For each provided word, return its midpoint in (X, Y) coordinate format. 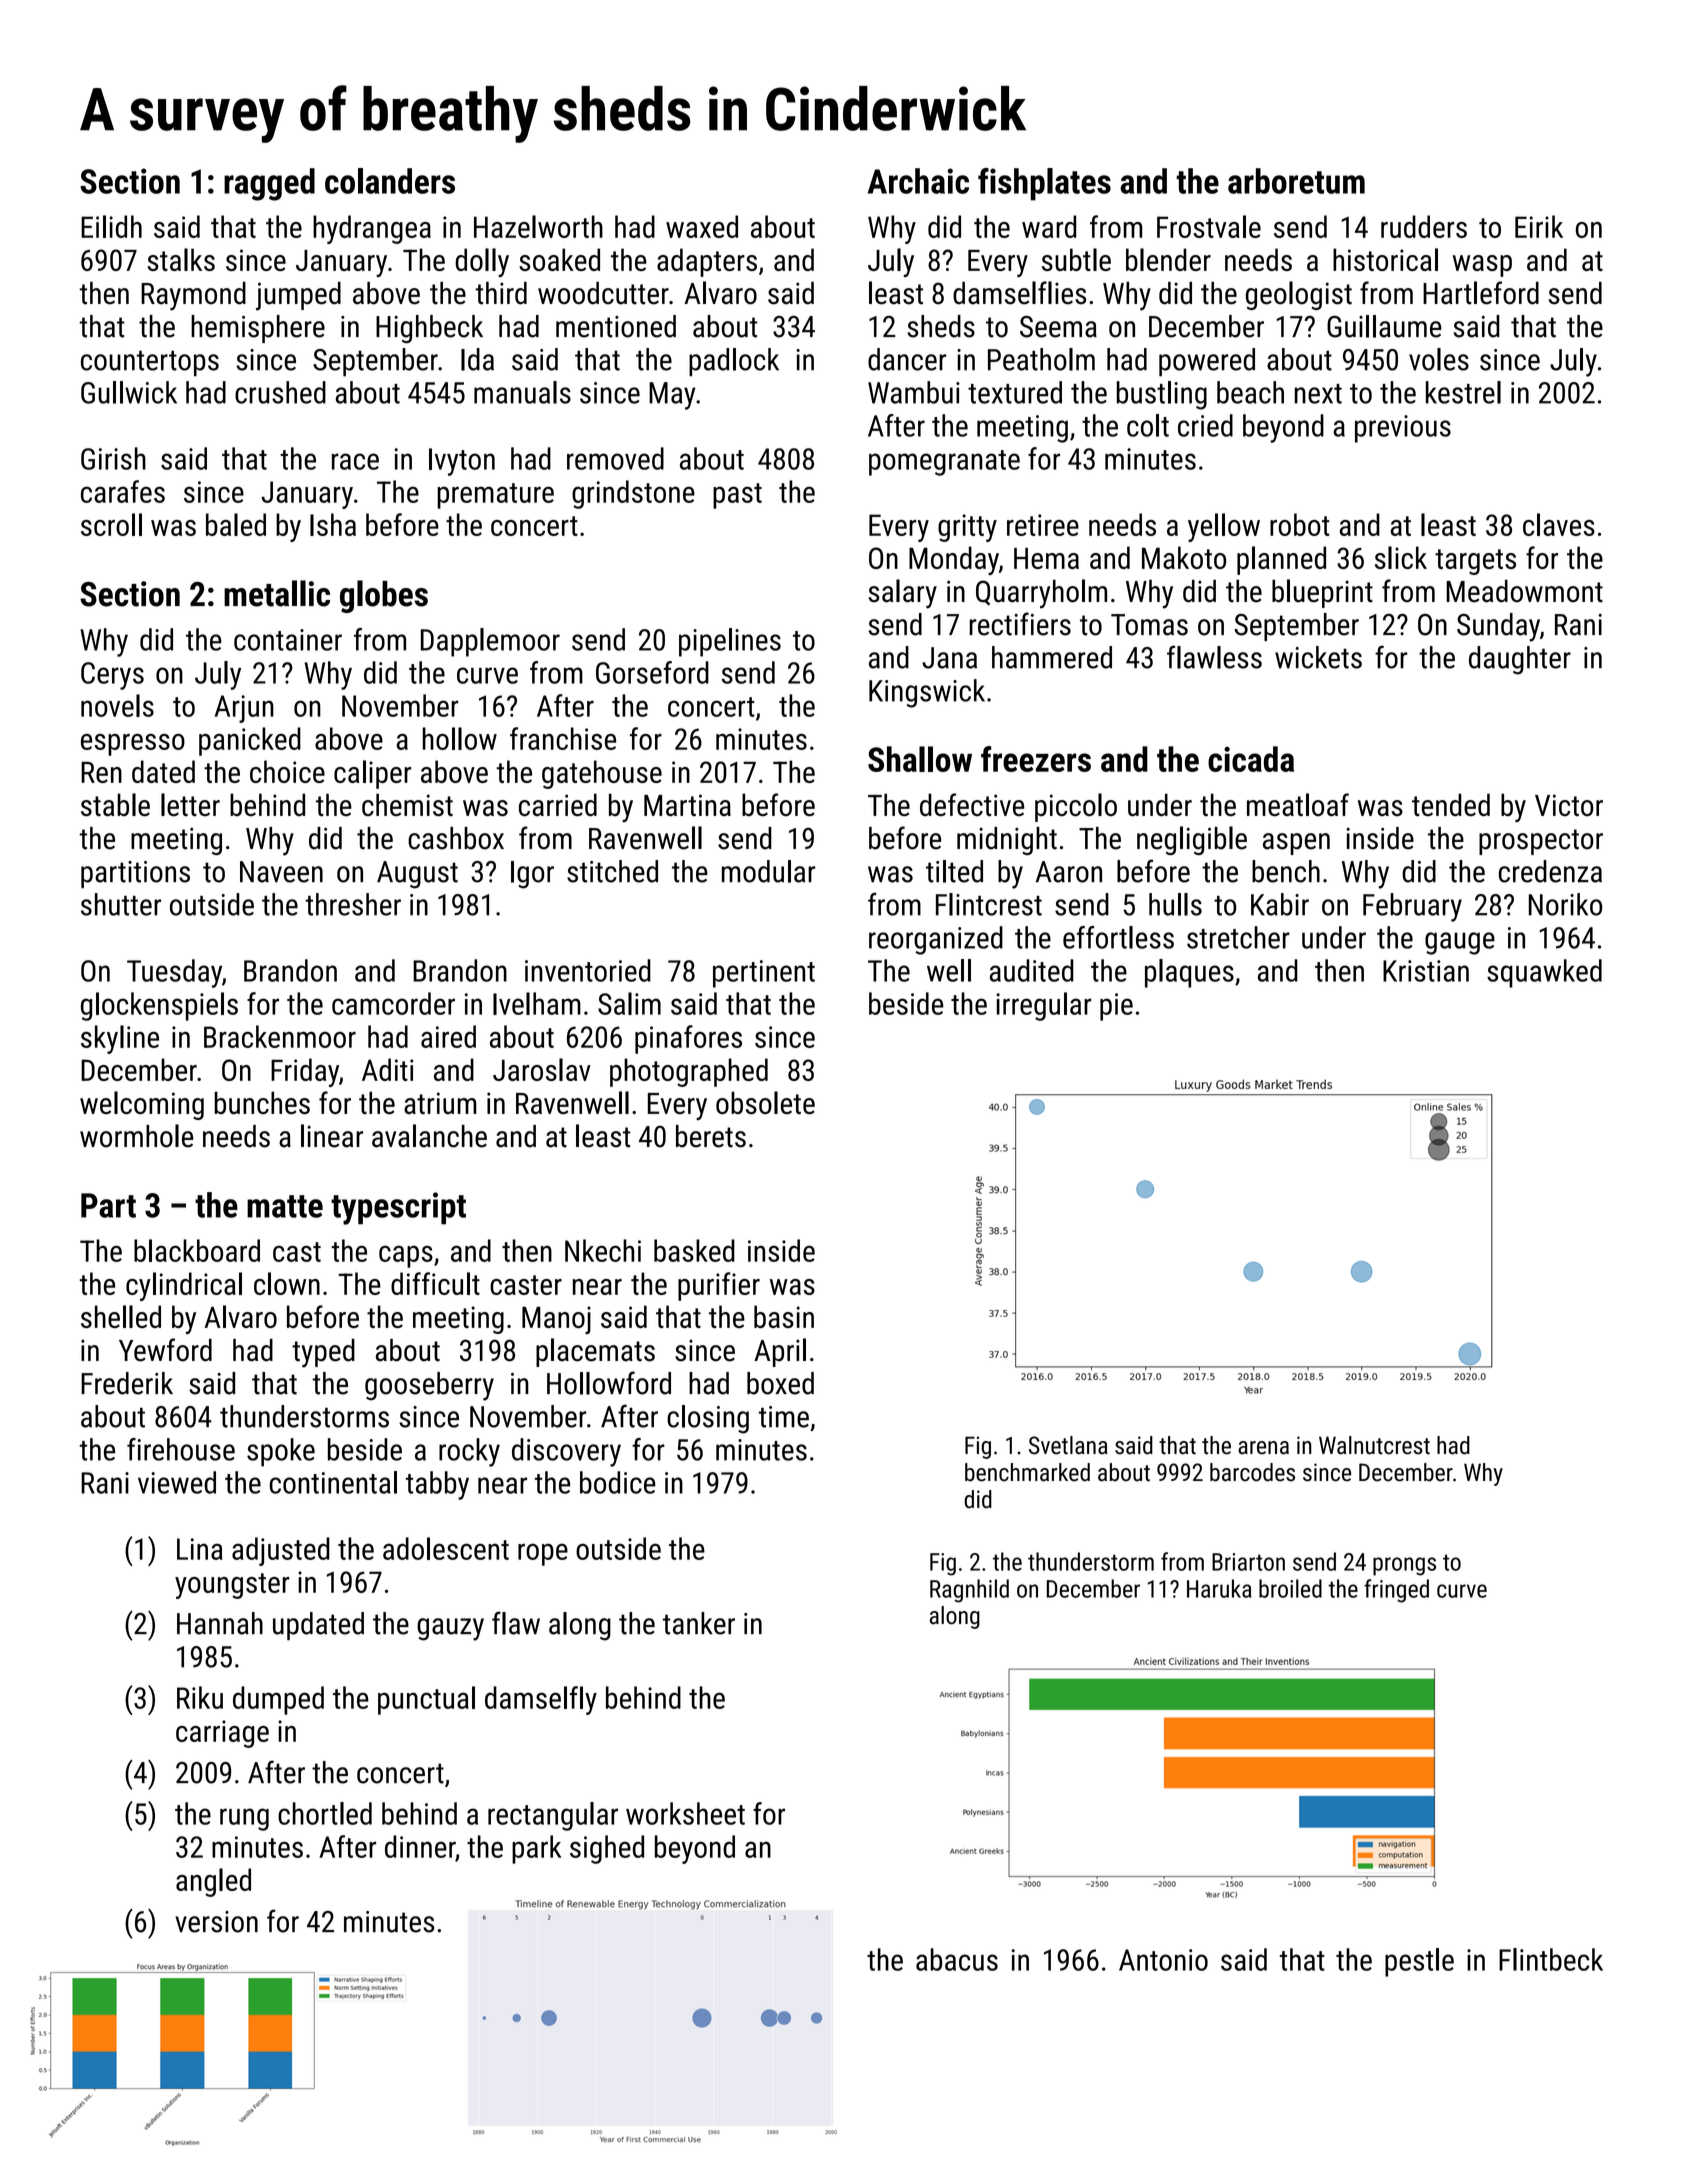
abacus (957, 1959)
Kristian (1426, 971)
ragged (269, 184)
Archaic (918, 181)
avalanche (429, 1136)
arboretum (1296, 181)
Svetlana (1068, 1445)
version (216, 1922)
